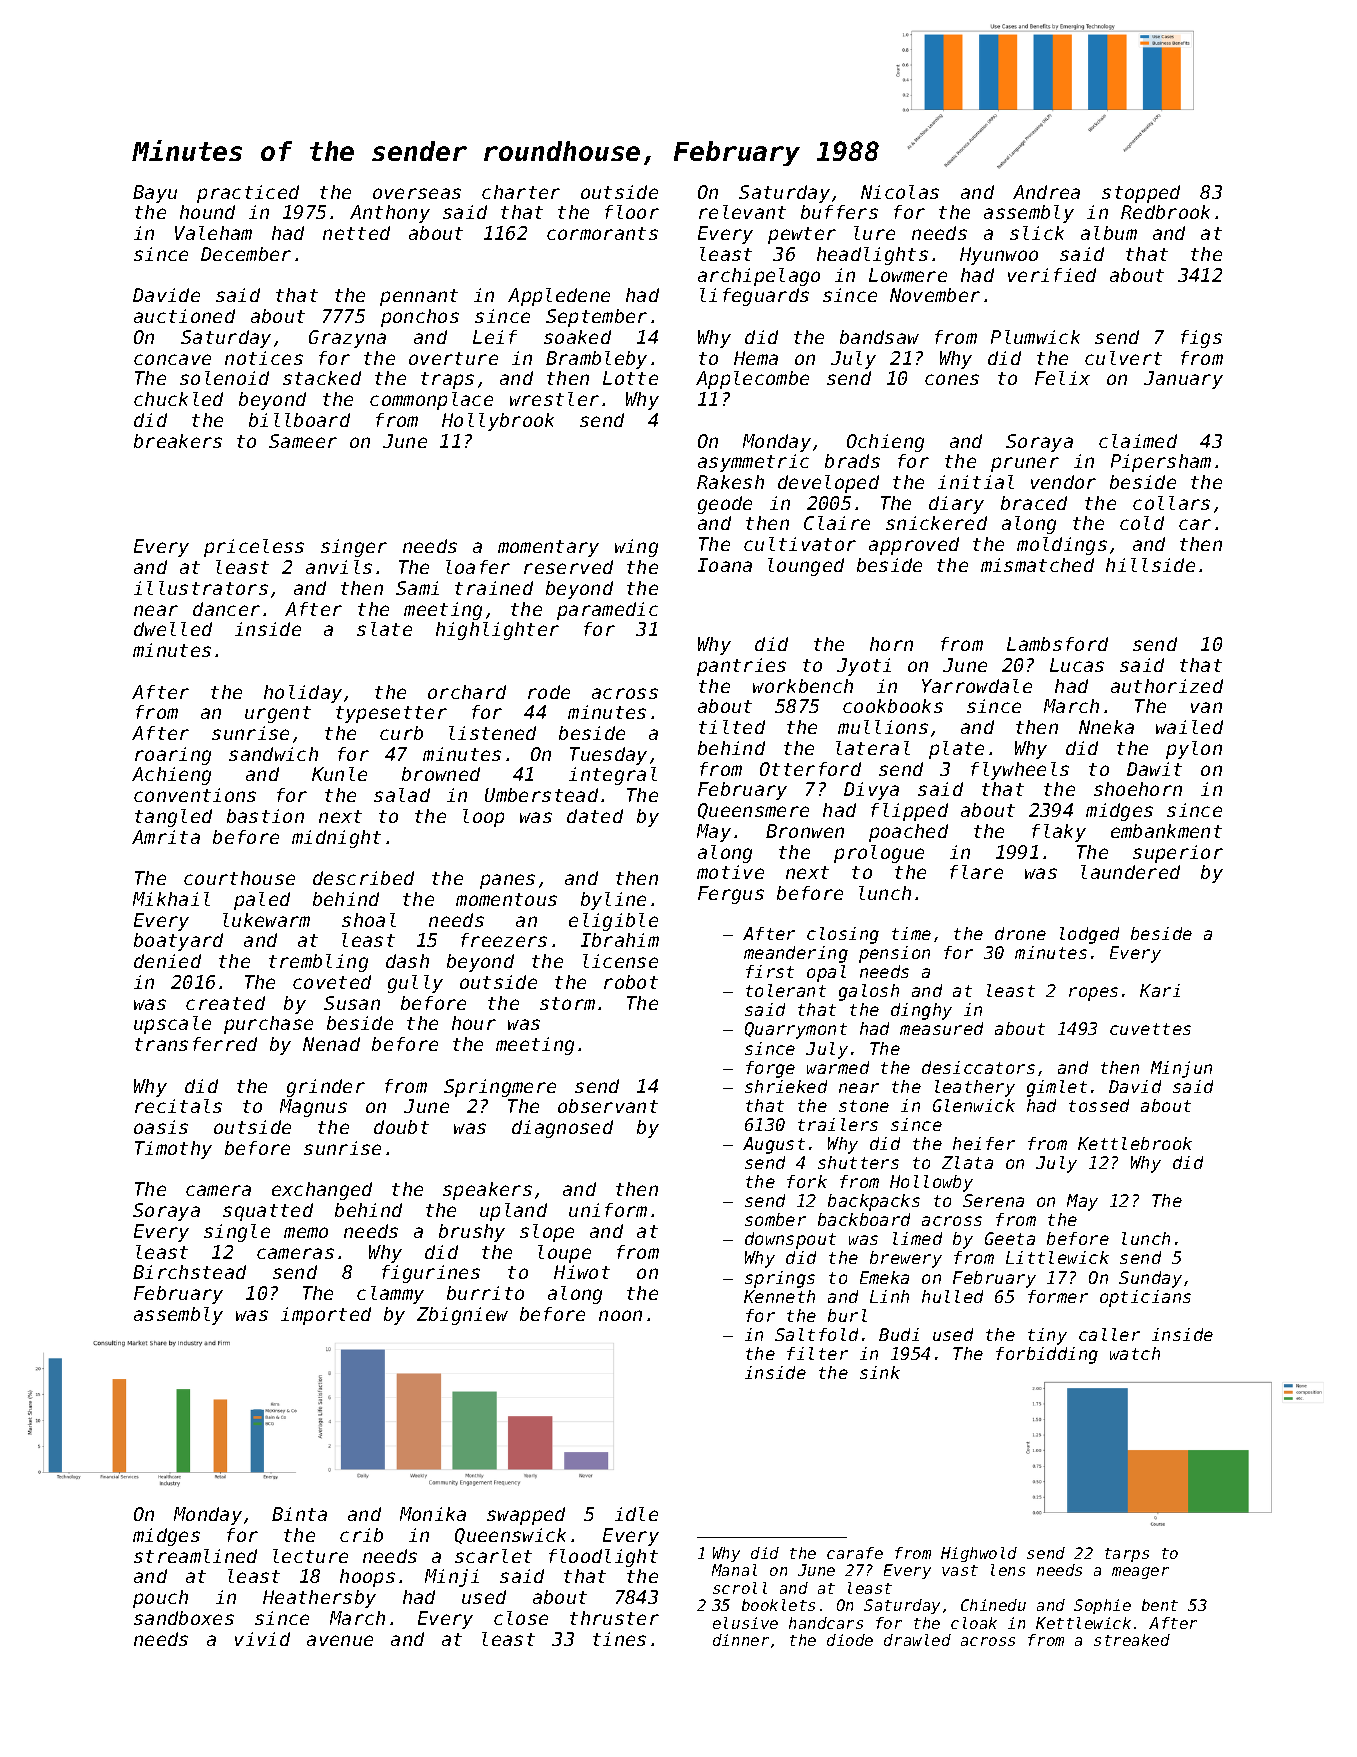 This screenshot has height=1757, width=1357. I want to click on Monika, so click(433, 1514).
